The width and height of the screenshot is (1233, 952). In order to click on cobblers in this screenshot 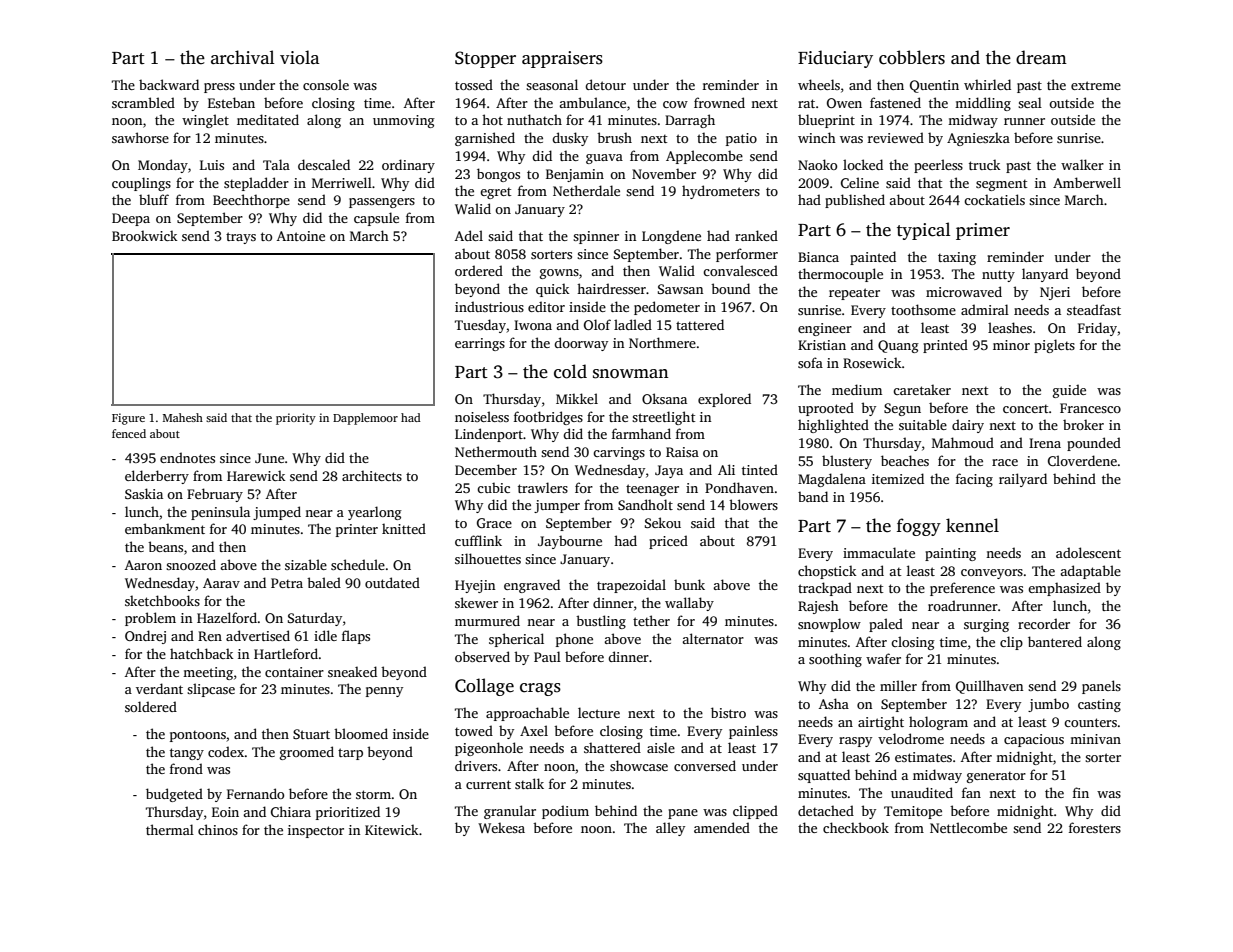, I will do `click(912, 57)`.
